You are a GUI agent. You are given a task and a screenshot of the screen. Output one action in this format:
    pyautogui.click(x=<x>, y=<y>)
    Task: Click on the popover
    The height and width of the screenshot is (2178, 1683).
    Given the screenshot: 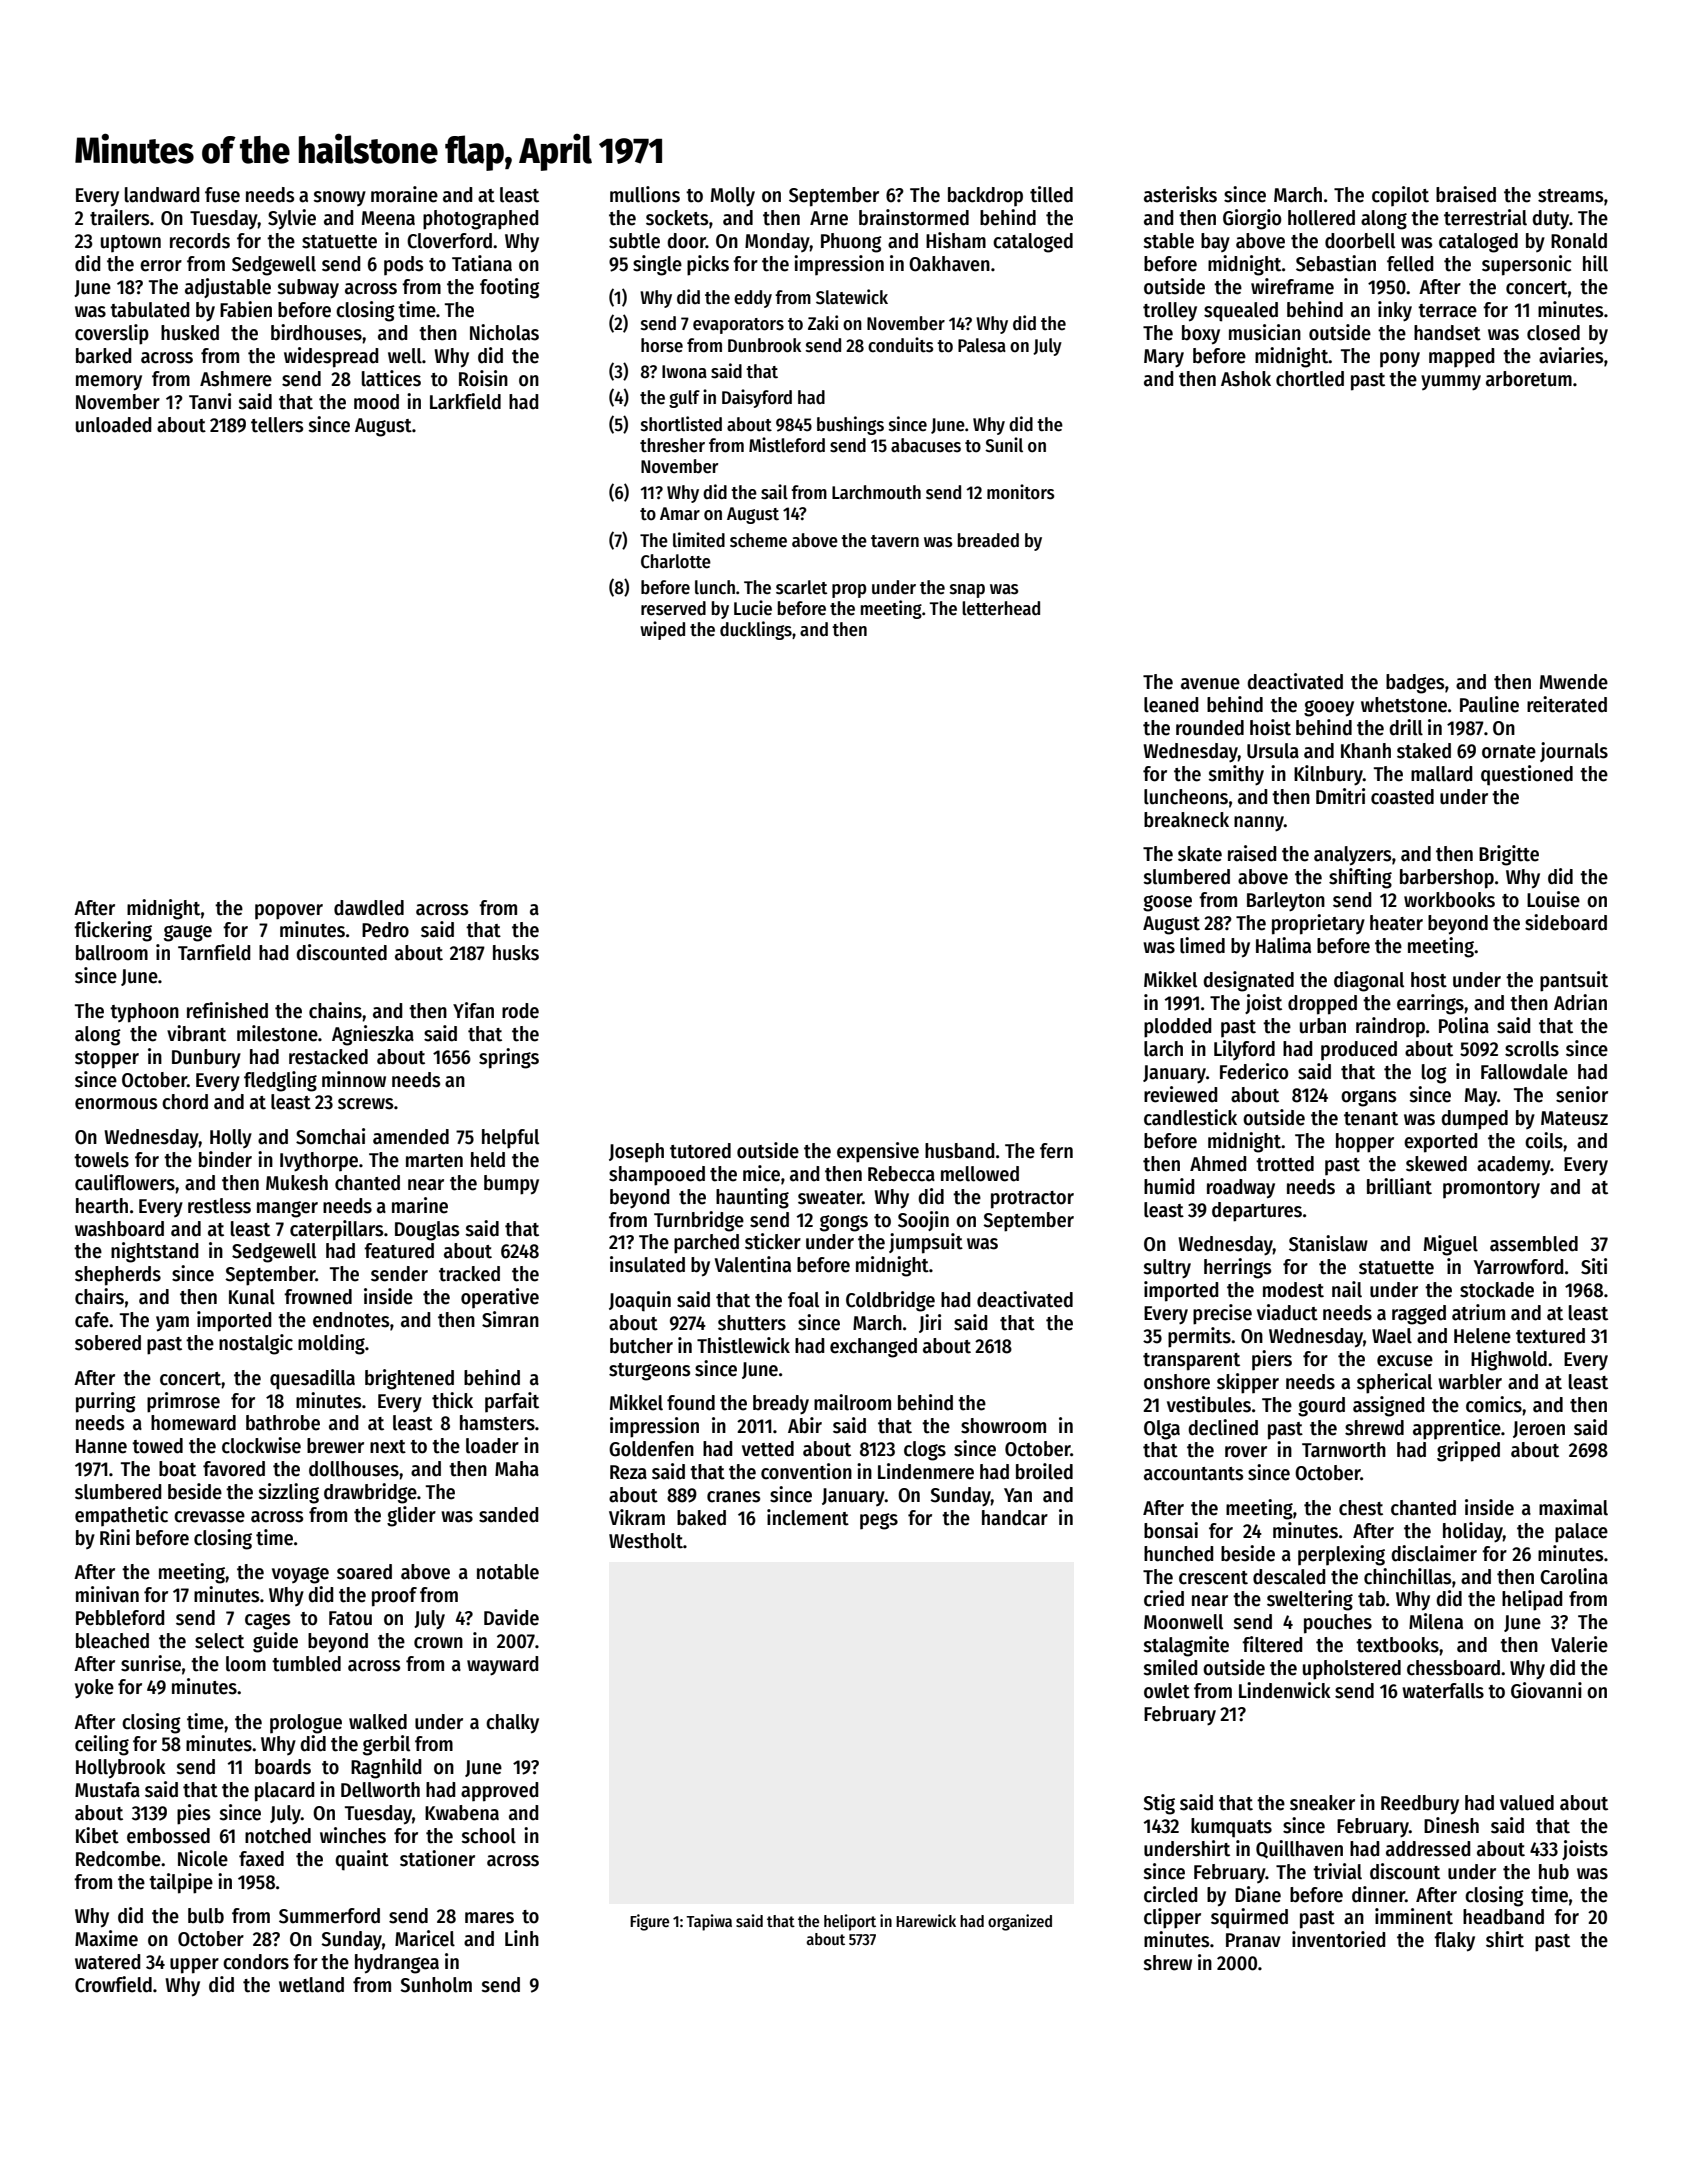 What is the action you would take?
    pyautogui.click(x=289, y=912)
